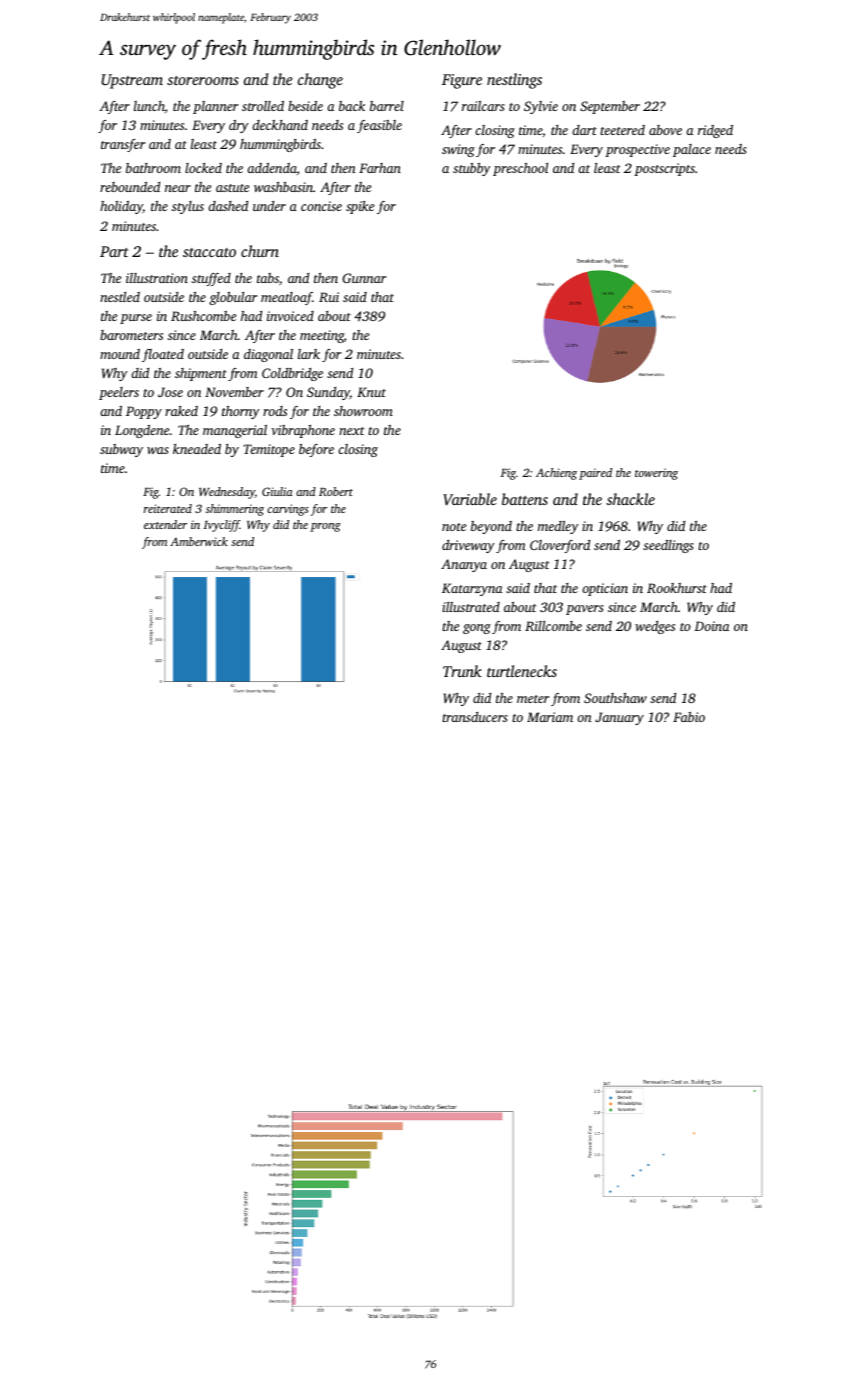  What do you see at coordinates (656, 474) in the screenshot?
I see `towering` at bounding box center [656, 474].
